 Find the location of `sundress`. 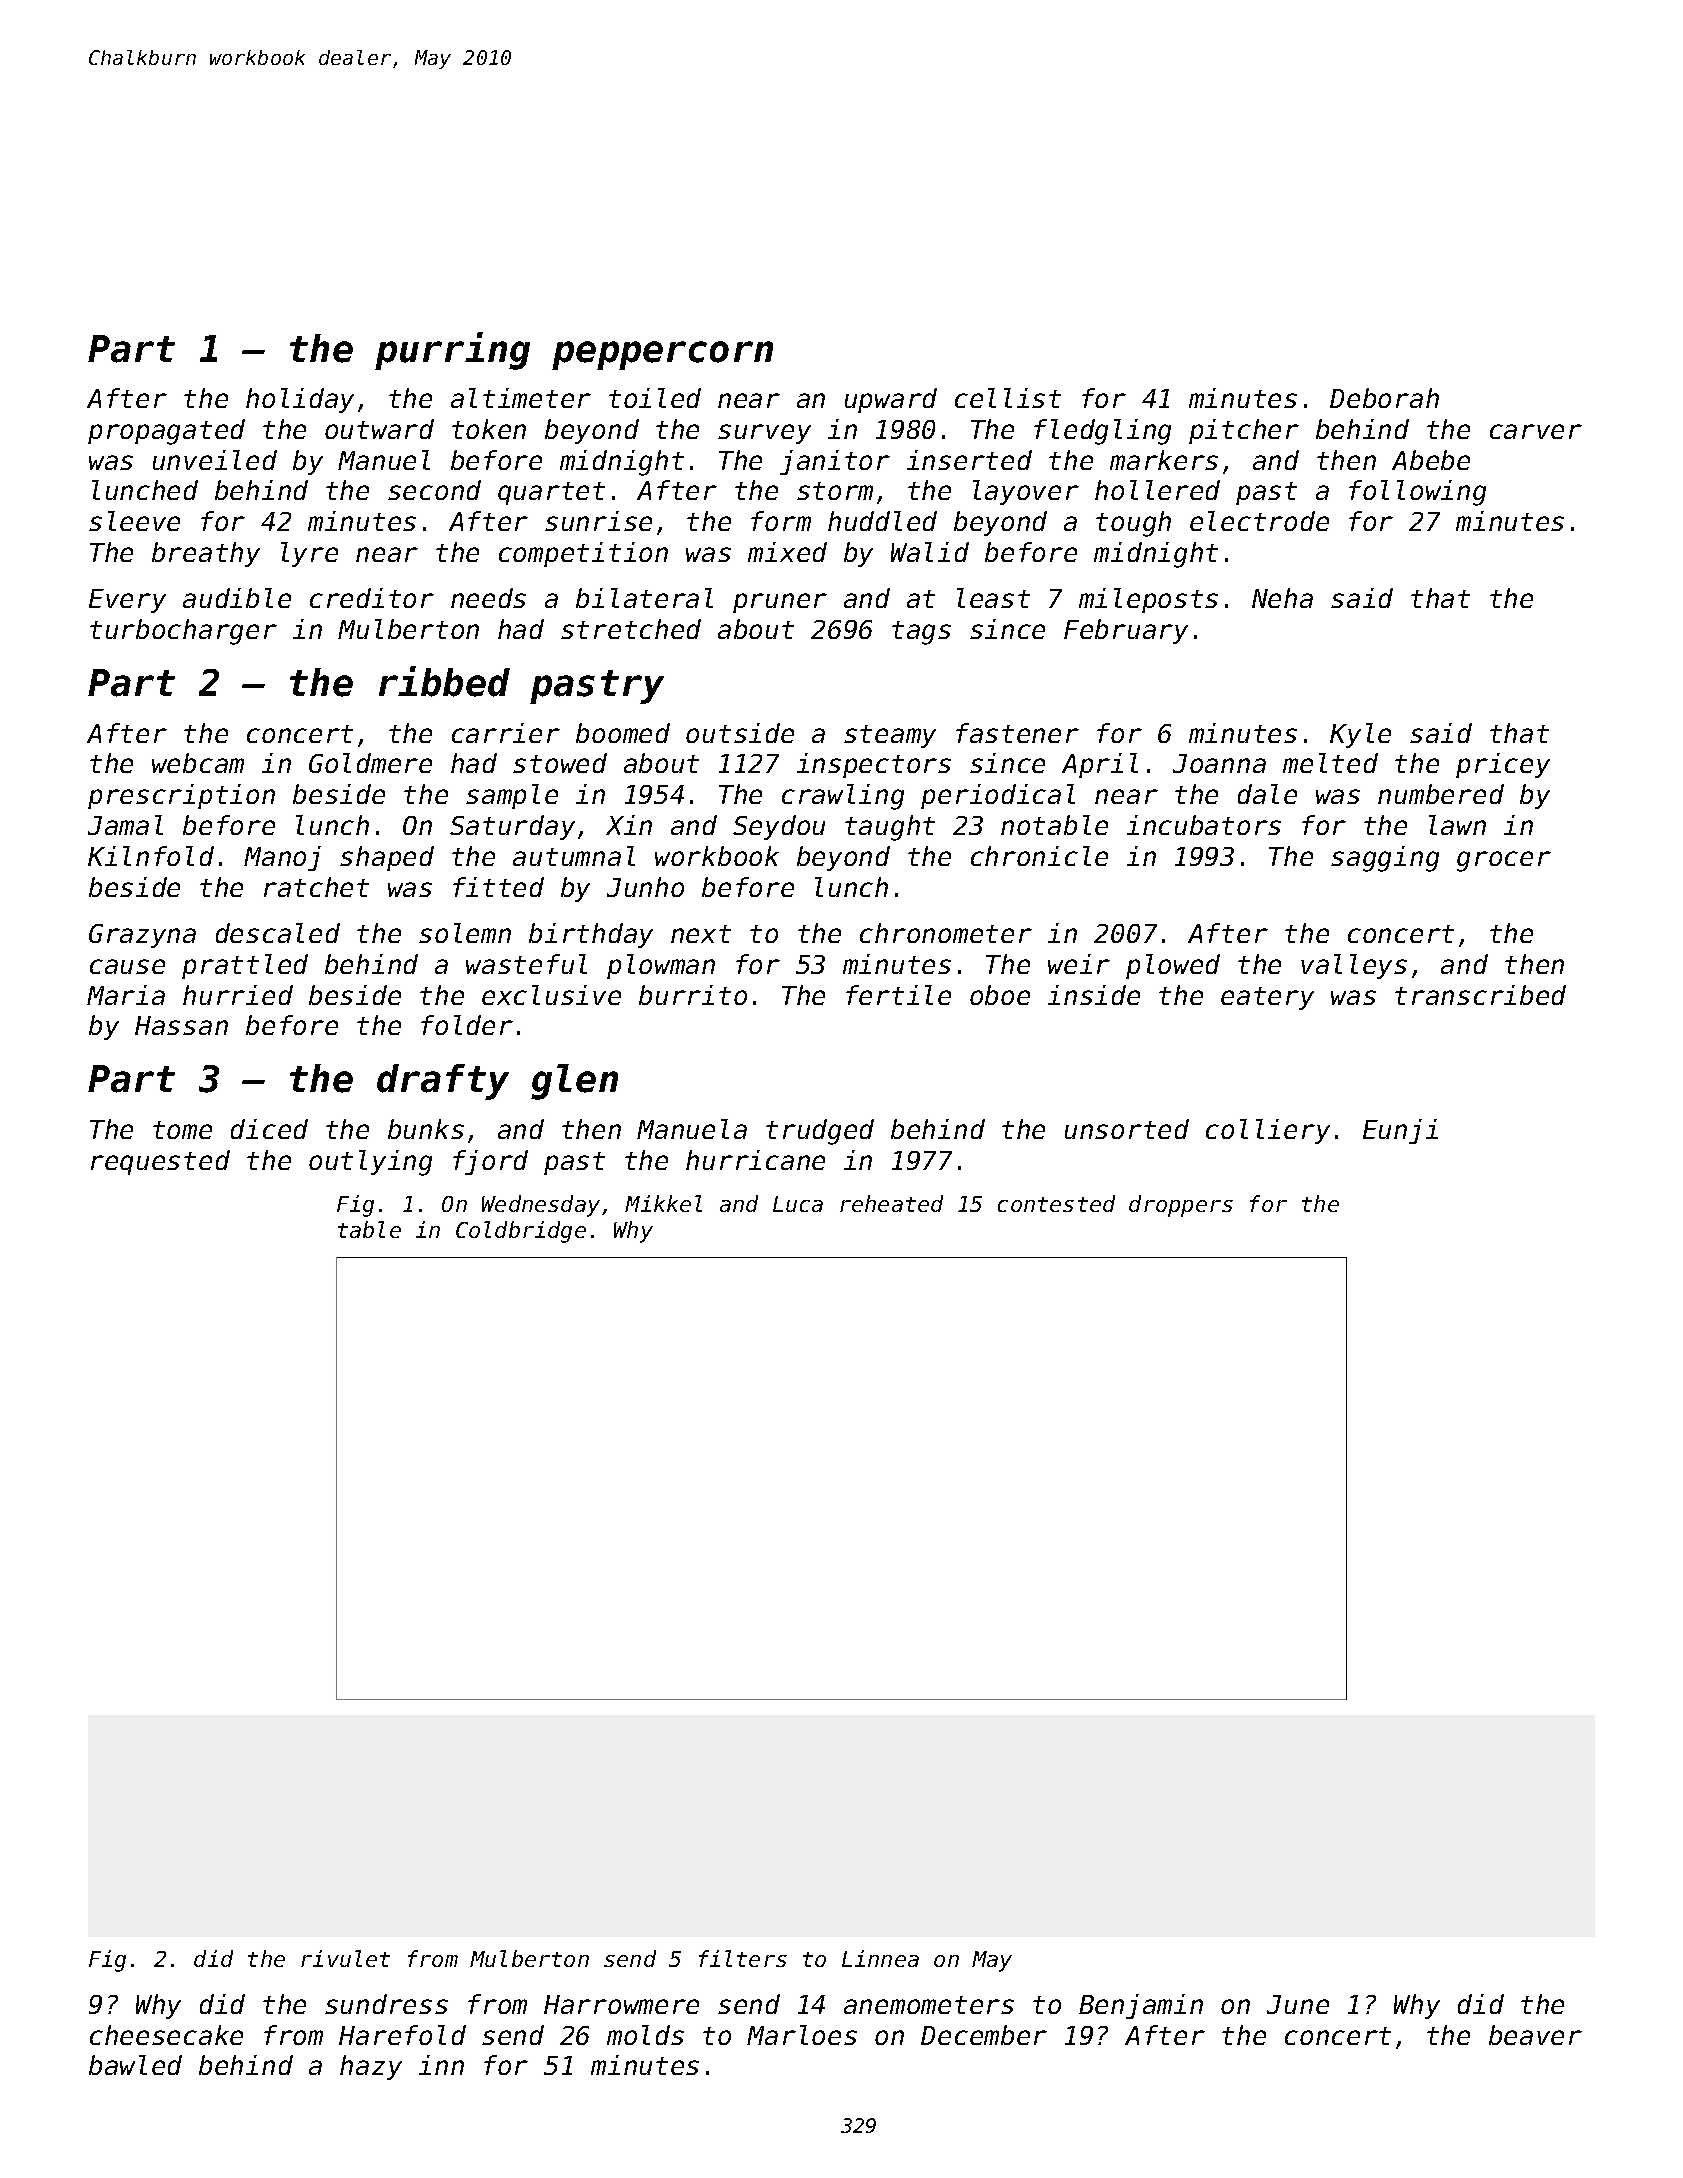

sundress is located at coordinates (386, 2004).
